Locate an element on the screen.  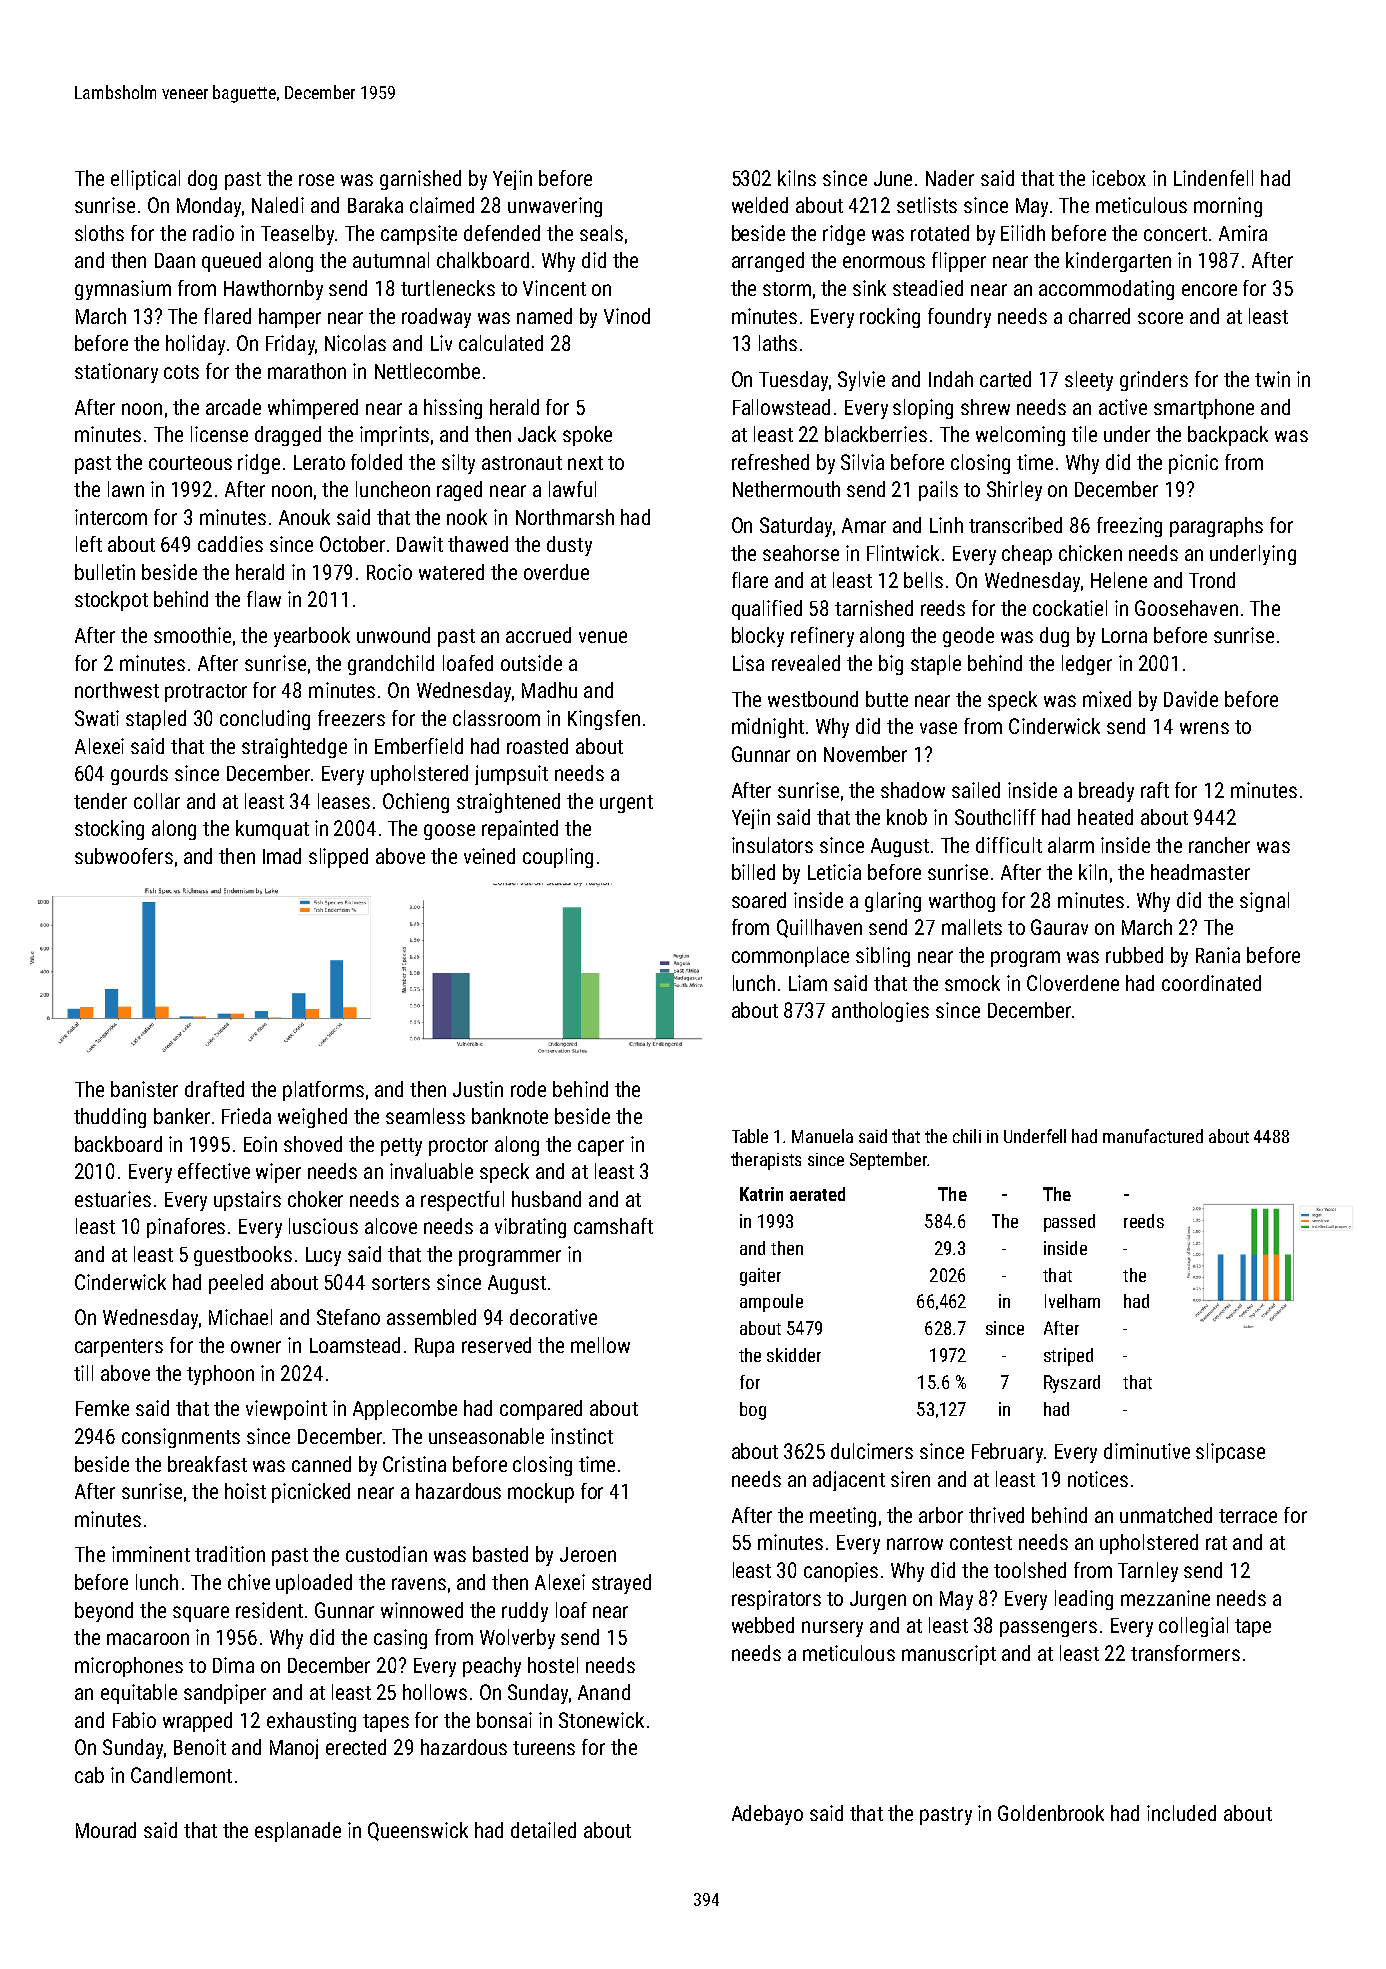
elliptical is located at coordinates (145, 180).
